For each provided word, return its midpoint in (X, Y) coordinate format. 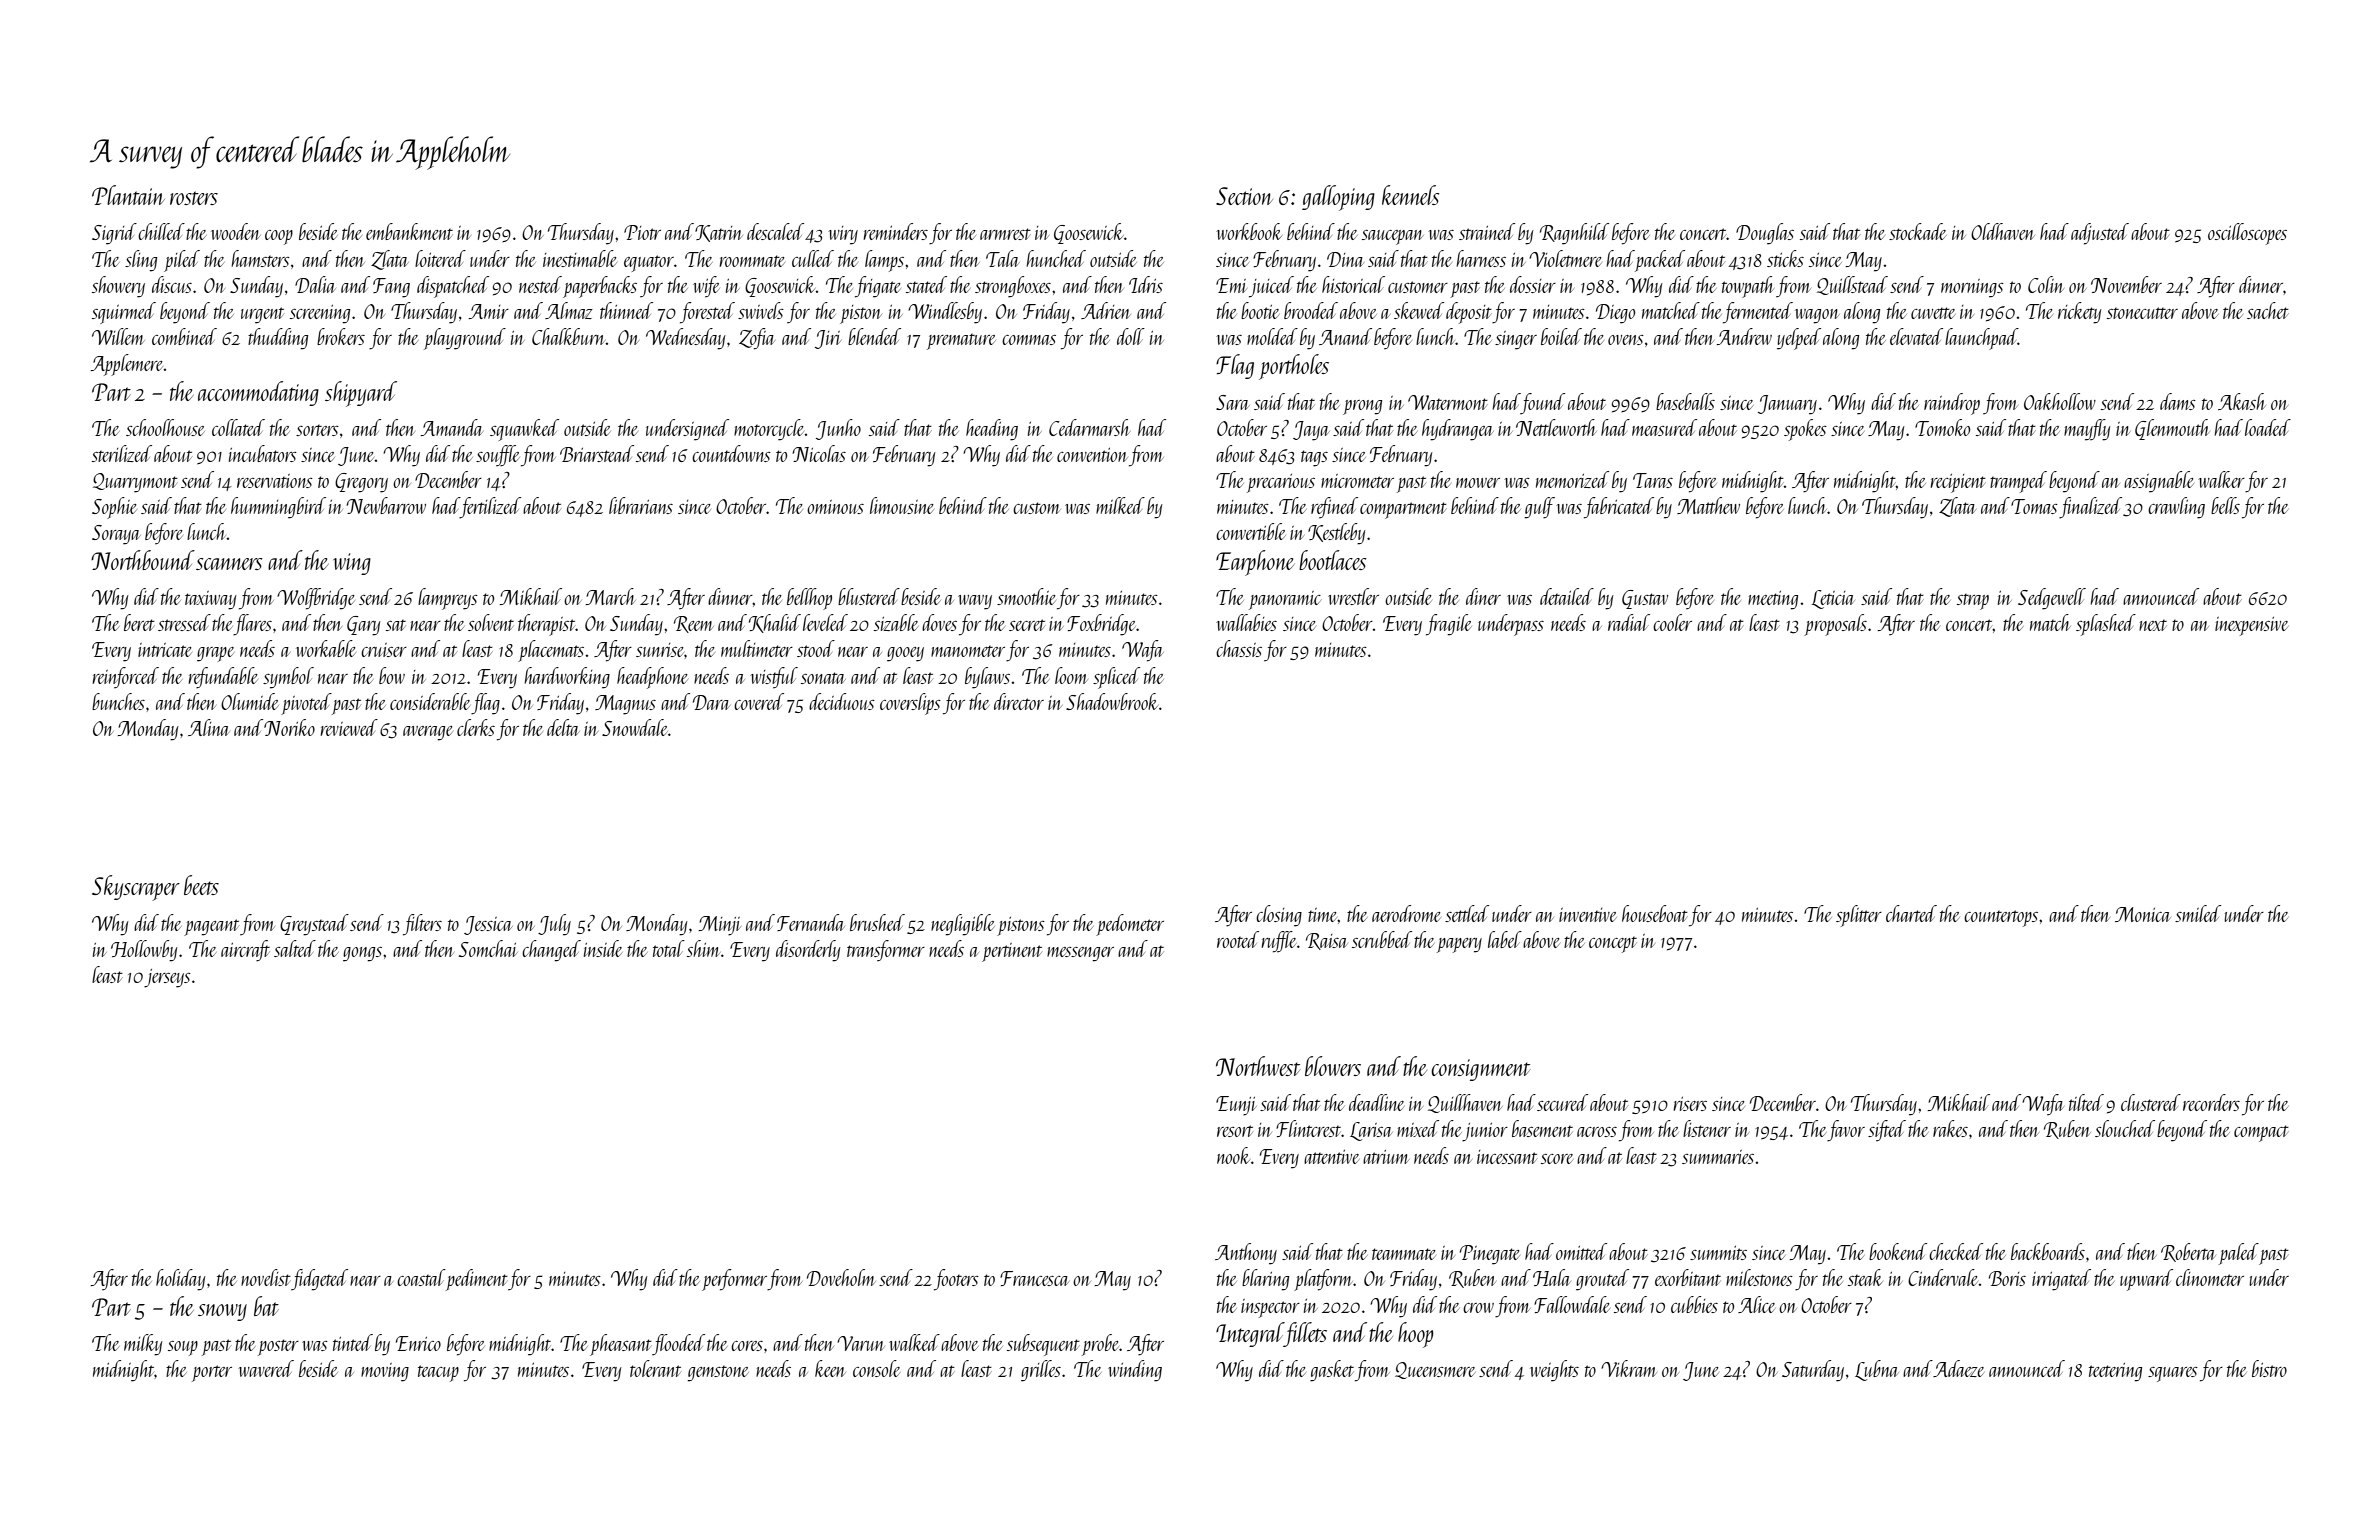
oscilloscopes (2247, 234)
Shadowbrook (1112, 701)
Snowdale (635, 727)
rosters (194, 198)
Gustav (1645, 599)
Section (1244, 196)
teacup (438, 1373)
